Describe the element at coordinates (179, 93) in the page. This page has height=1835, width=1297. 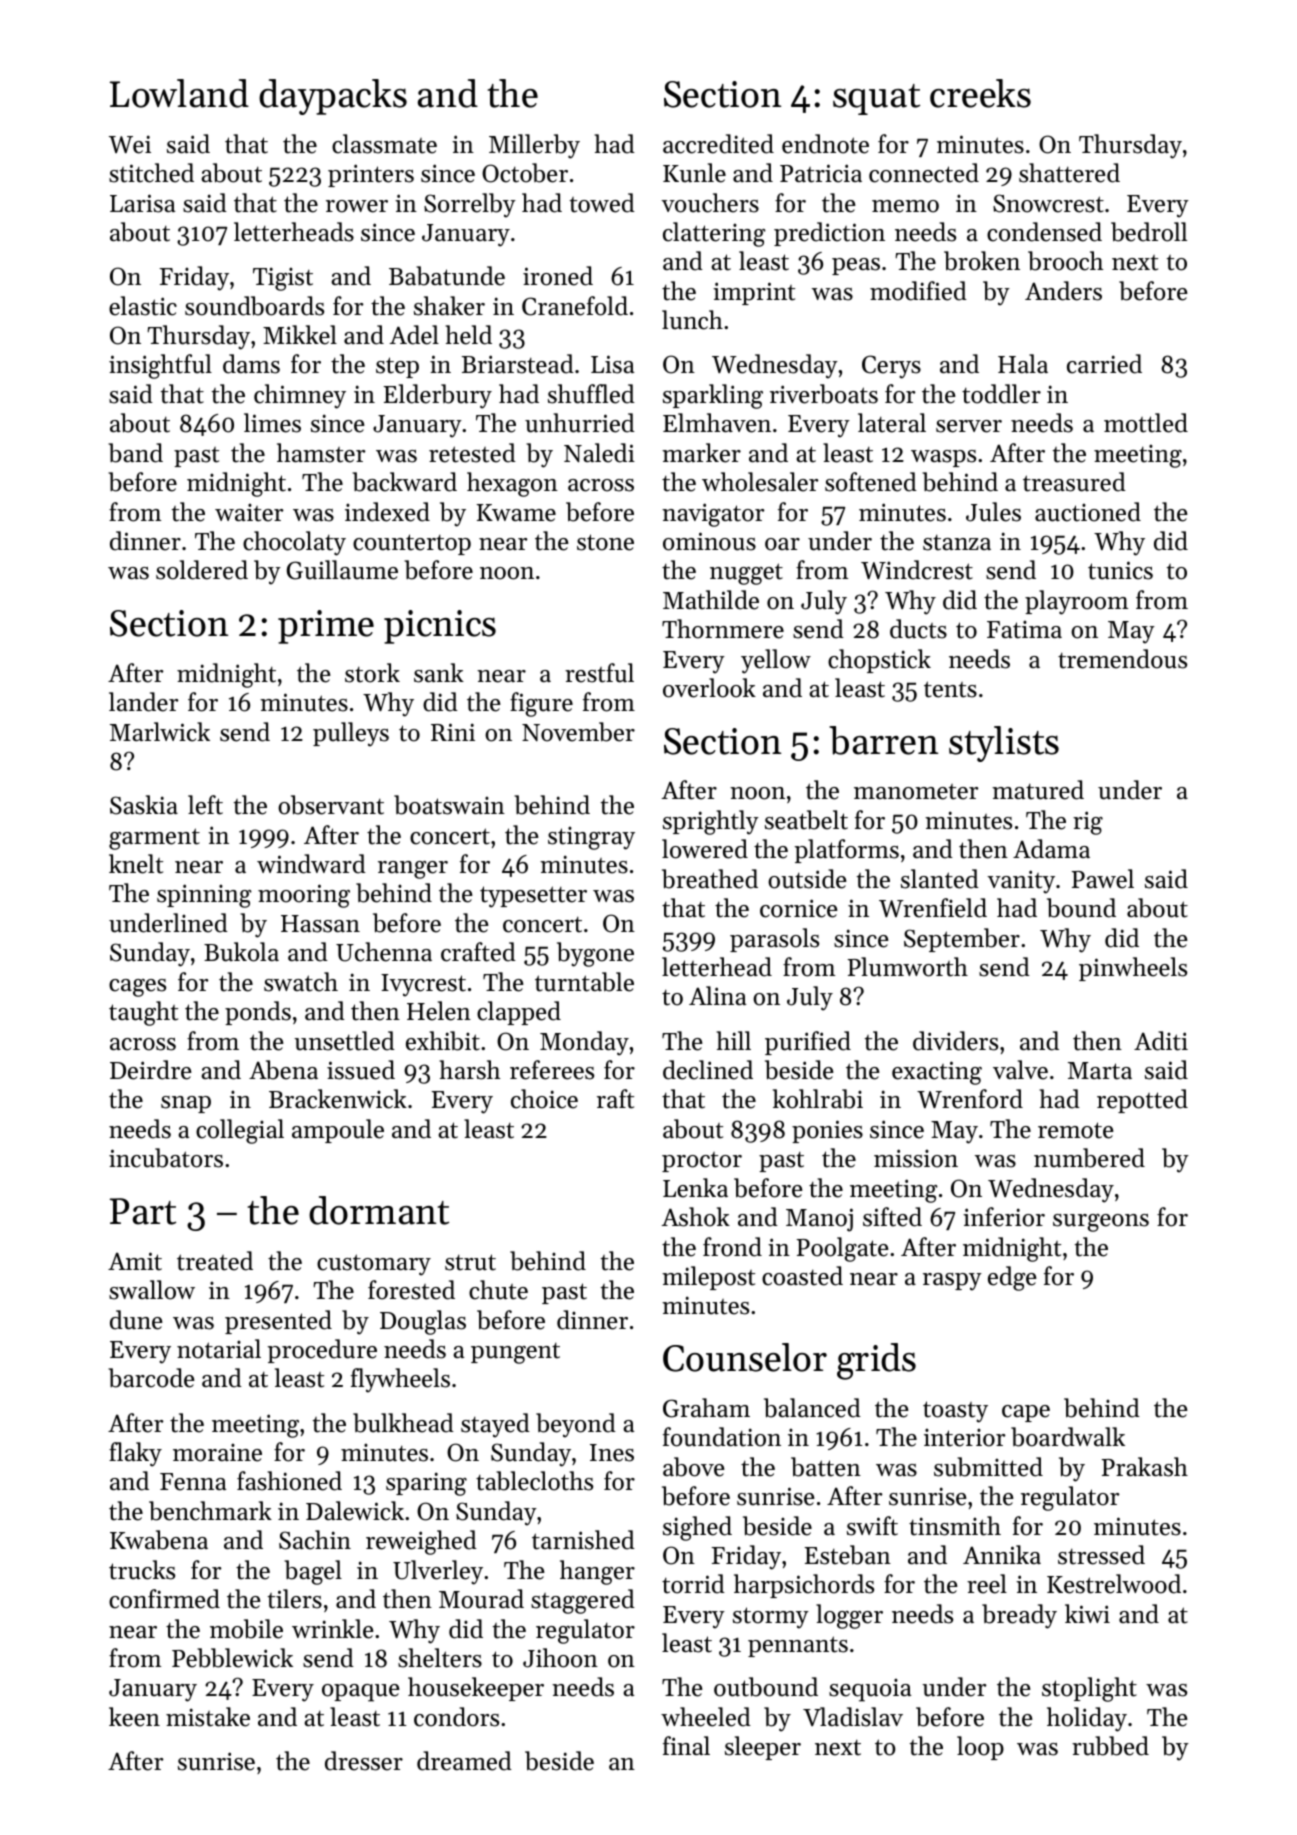
I see `Lowland` at that location.
